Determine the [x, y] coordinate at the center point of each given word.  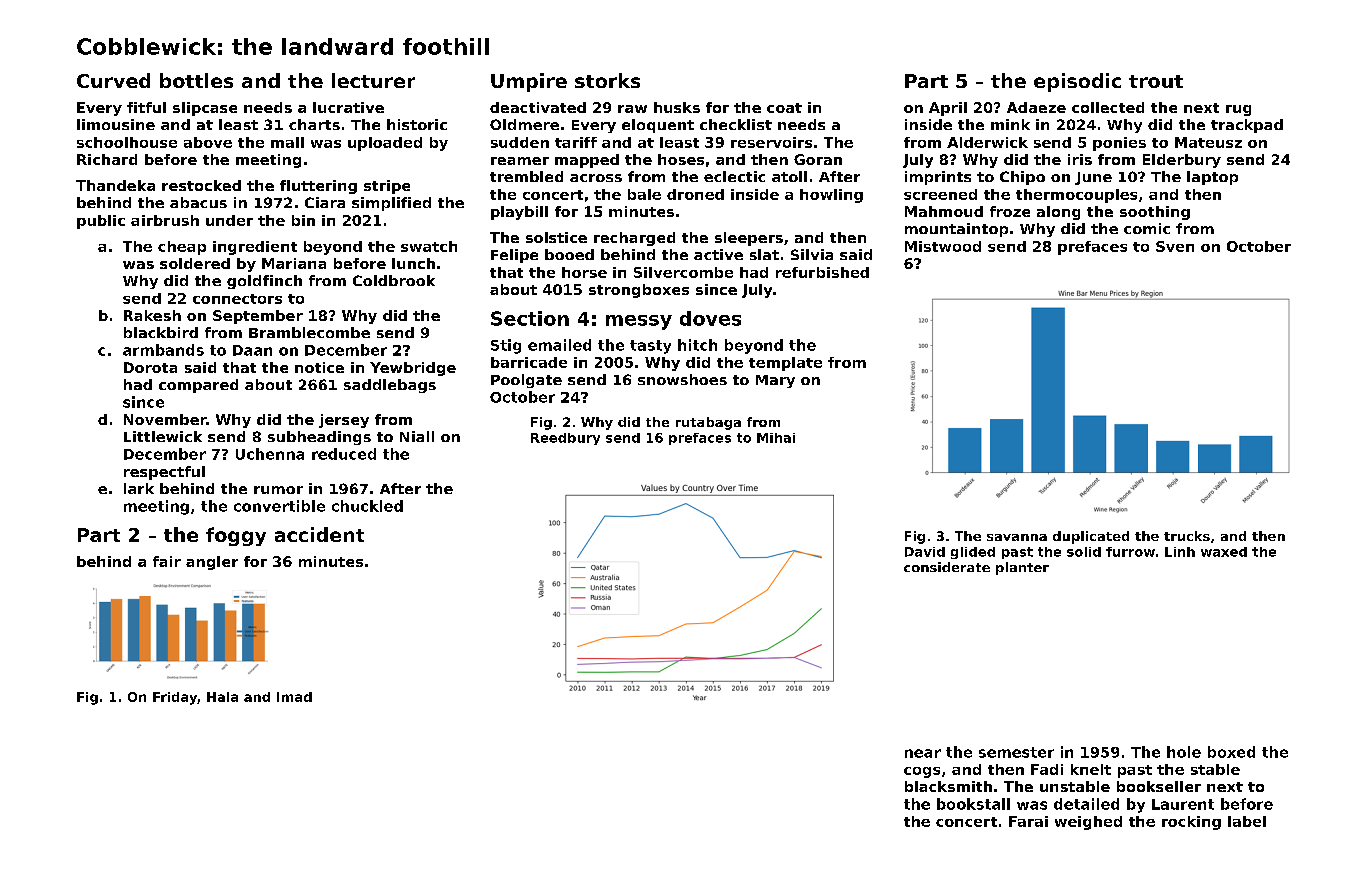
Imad [294, 697]
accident [319, 534]
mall [287, 142]
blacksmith [948, 786]
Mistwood [943, 246]
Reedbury [565, 439]
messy [639, 322]
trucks [1187, 536]
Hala [222, 697]
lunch [413, 263]
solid [1084, 552]
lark [139, 488]
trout [1156, 81]
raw [632, 109]
